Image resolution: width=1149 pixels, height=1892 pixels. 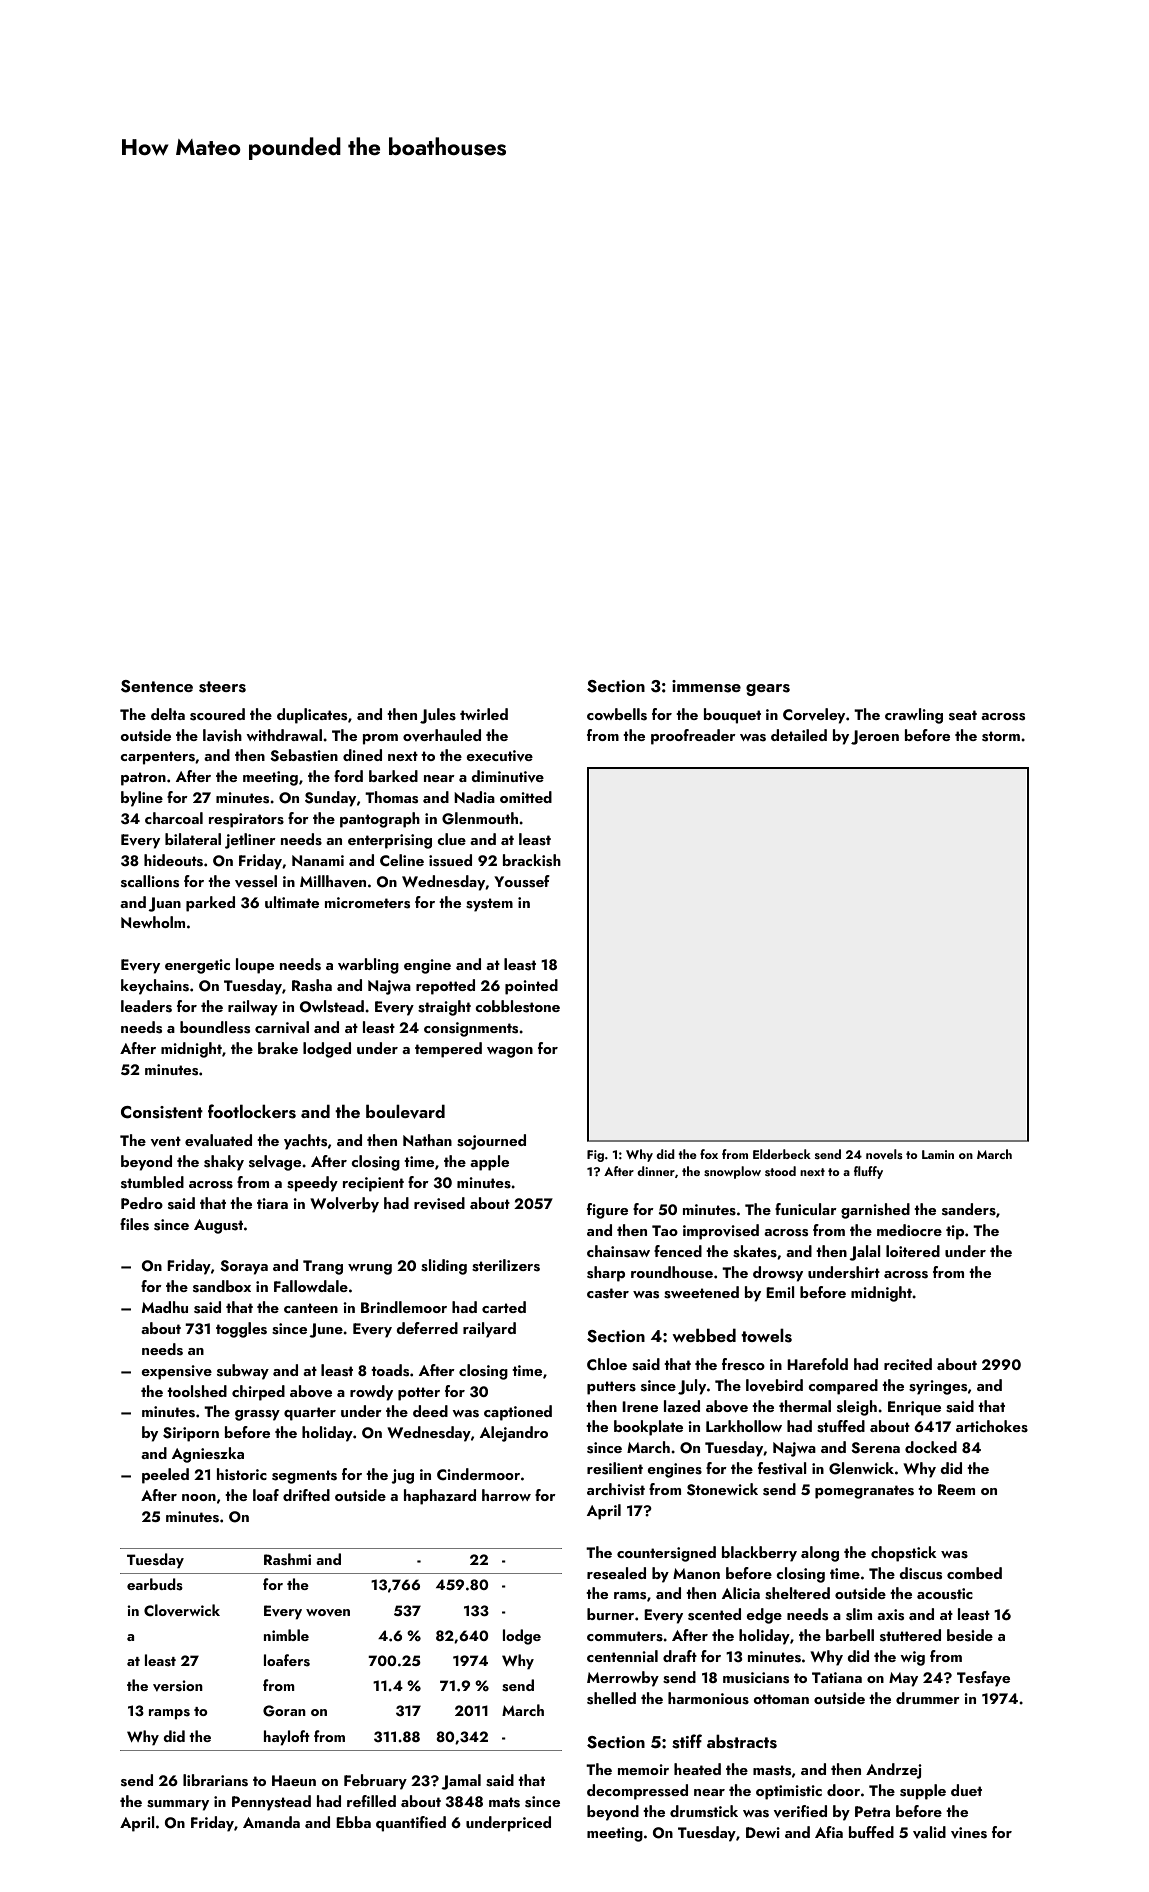 I want to click on quantified, so click(x=411, y=1824).
